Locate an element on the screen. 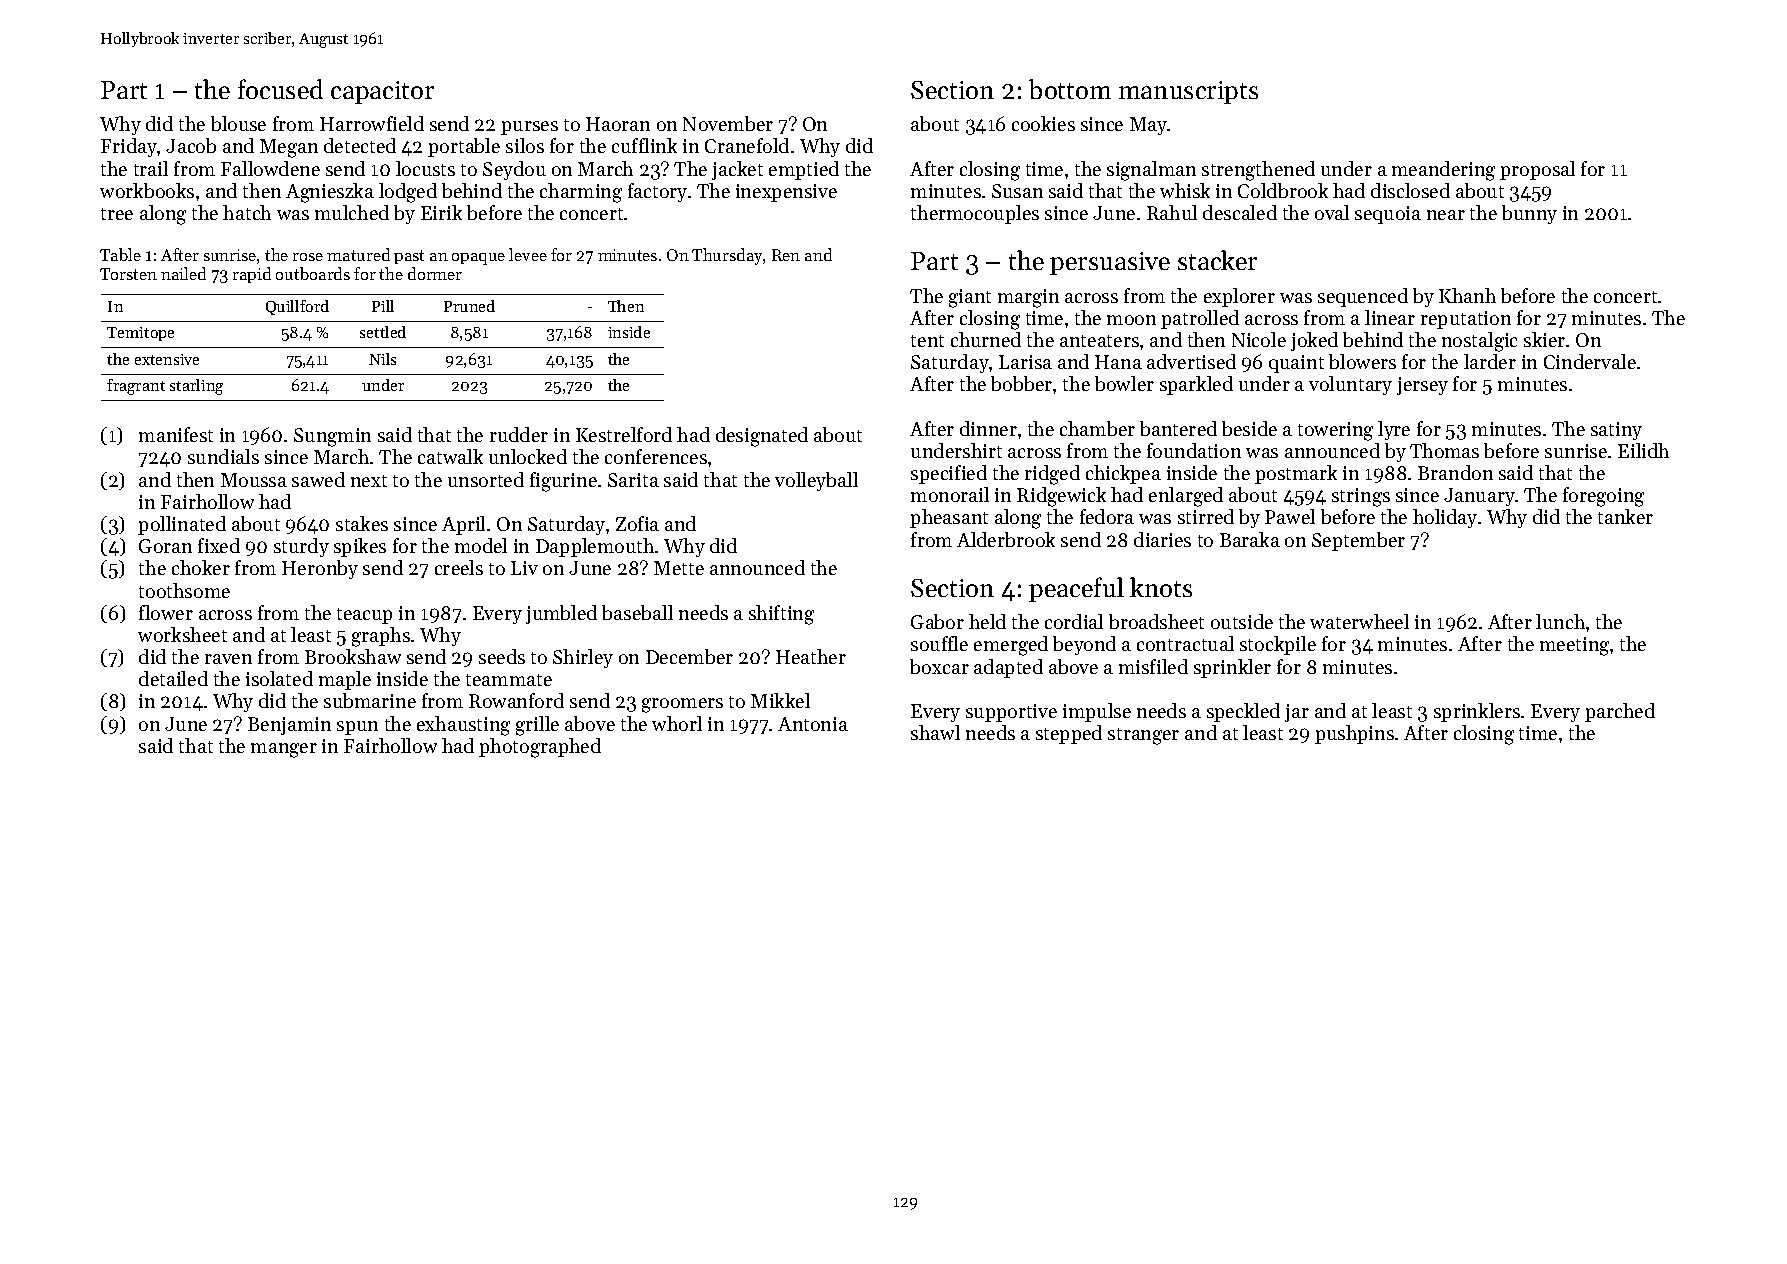  supportive is located at coordinates (1011, 713).
